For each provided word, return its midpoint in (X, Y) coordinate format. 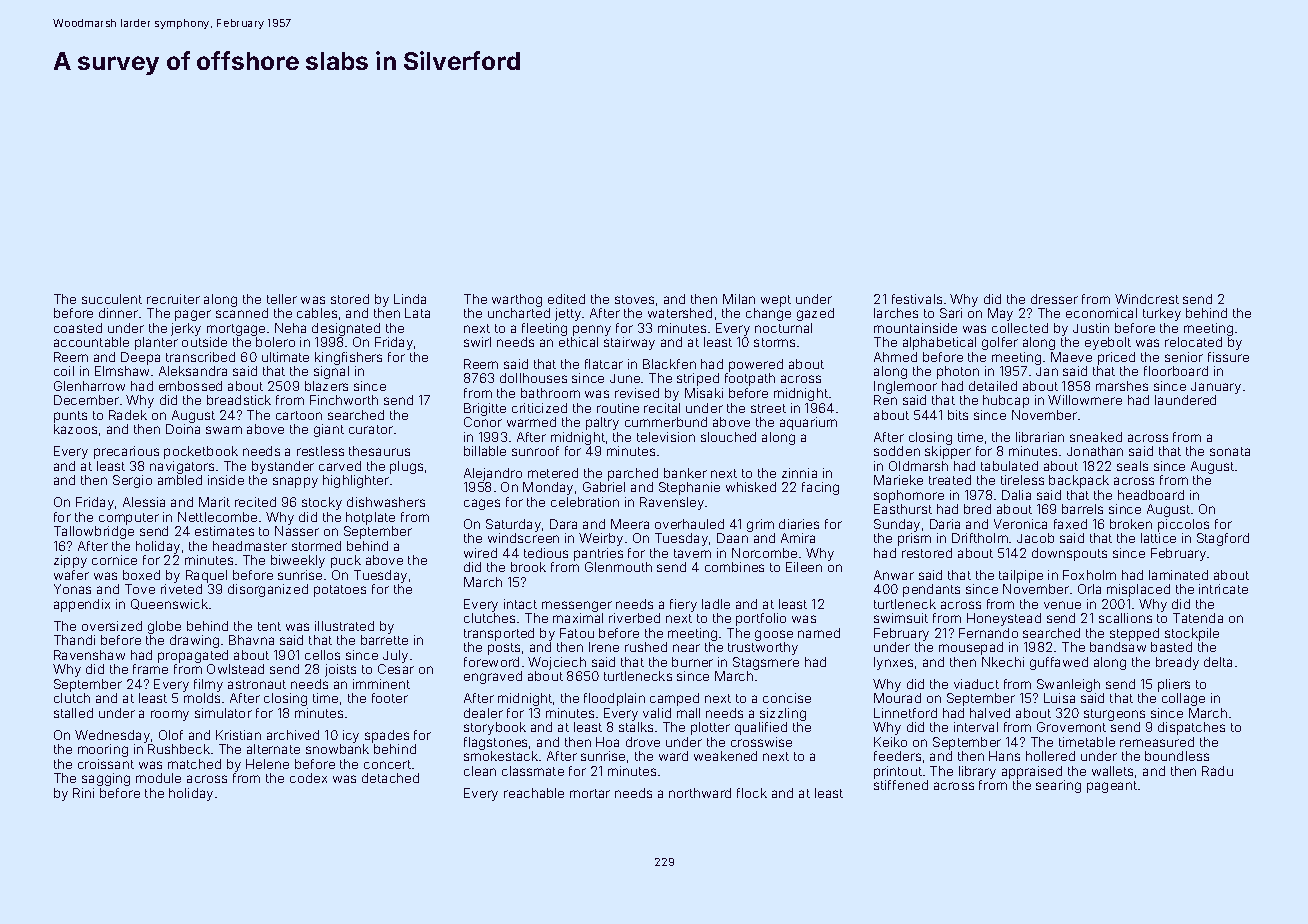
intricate (1223, 589)
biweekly (298, 561)
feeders (897, 756)
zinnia (799, 473)
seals (1132, 466)
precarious (126, 452)
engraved (493, 677)
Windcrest (1147, 299)
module (158, 778)
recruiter (173, 299)
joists (340, 670)
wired (480, 553)
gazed (815, 314)
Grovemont (1071, 727)
